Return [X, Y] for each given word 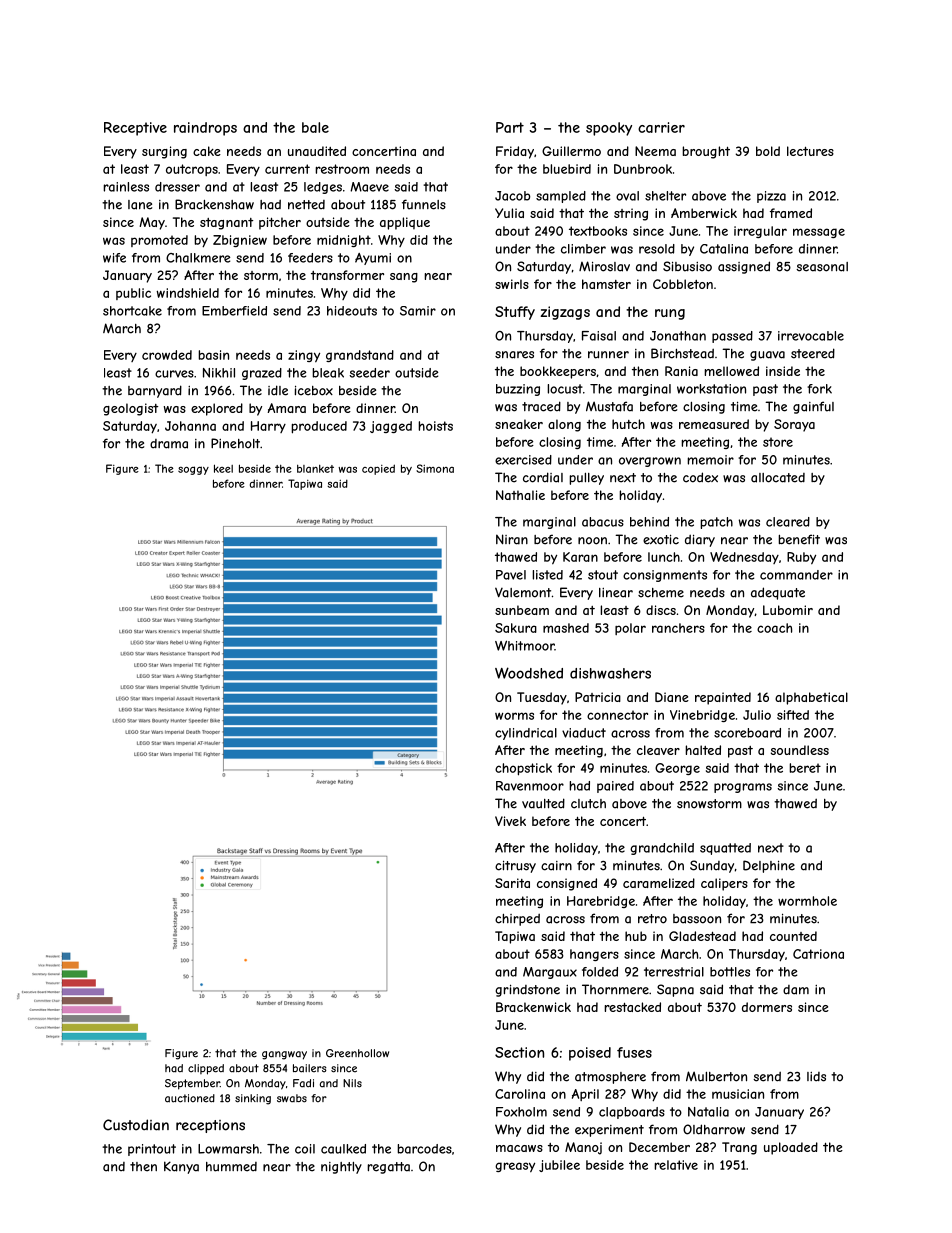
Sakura [516, 628]
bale [315, 127]
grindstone [527, 990]
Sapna [675, 990]
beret [805, 768]
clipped [206, 1069]
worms [514, 716]
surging [164, 152]
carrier [661, 127]
